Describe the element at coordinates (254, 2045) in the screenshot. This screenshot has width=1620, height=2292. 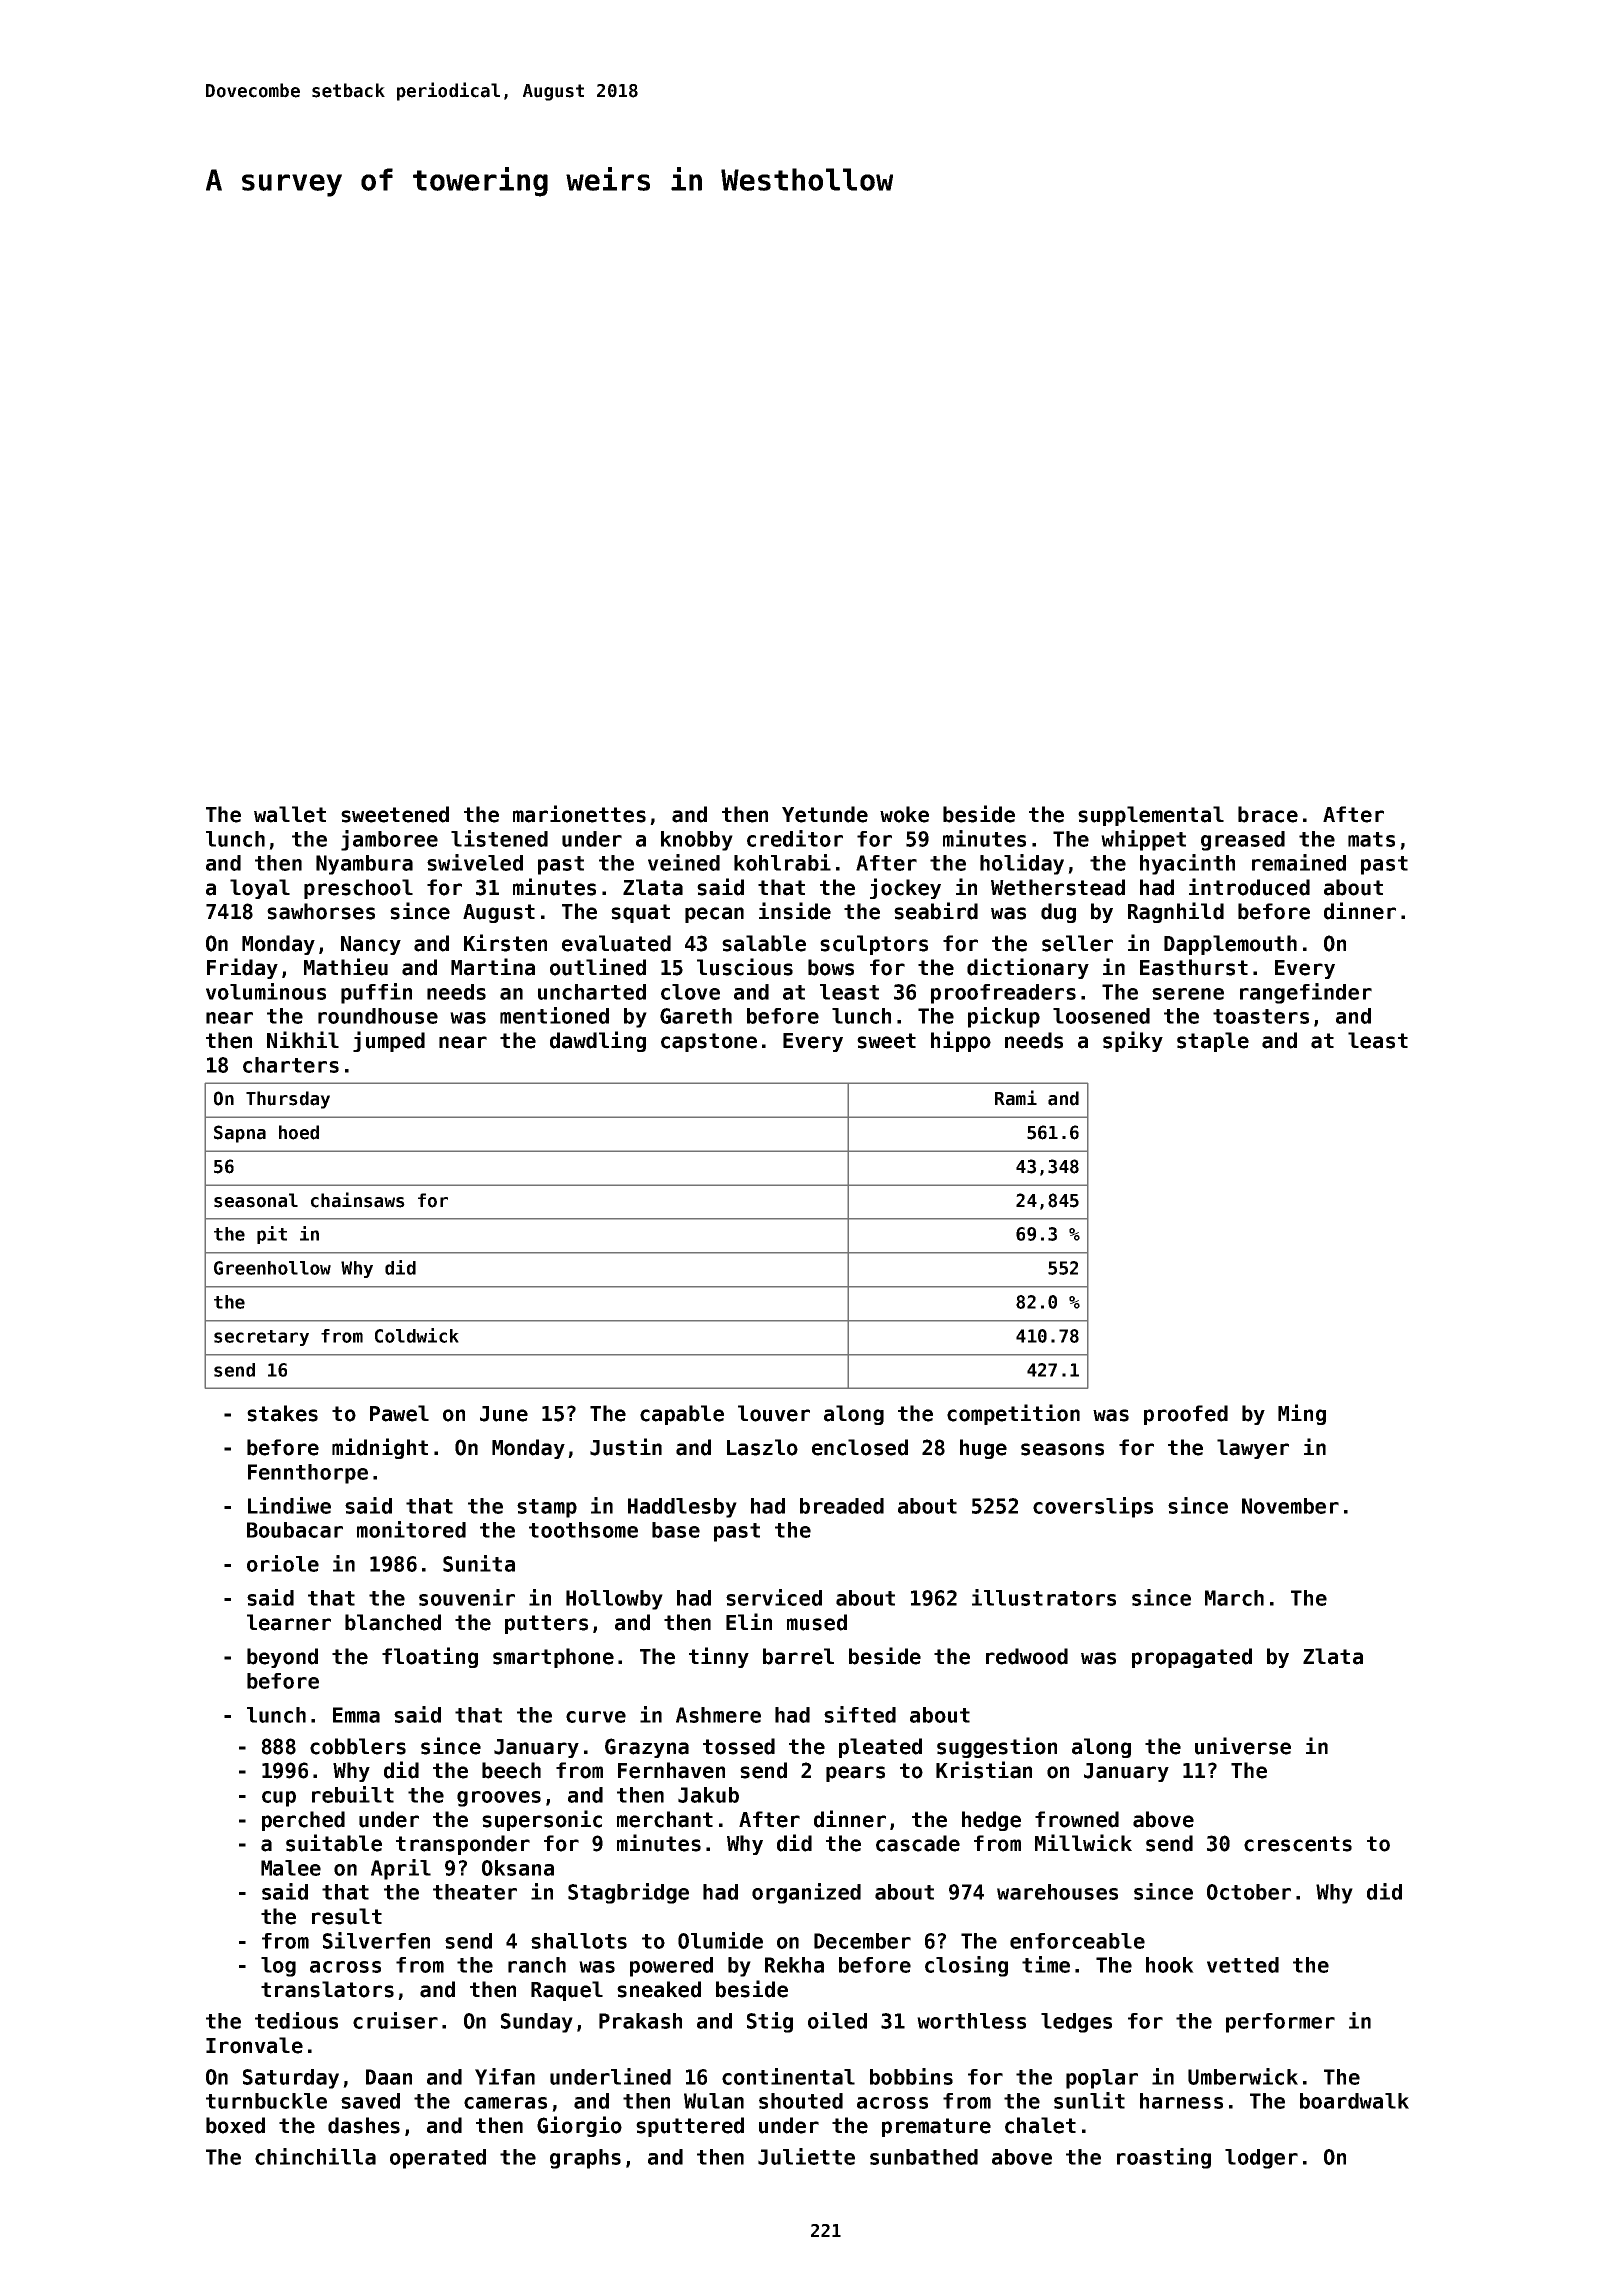
I see `Ironvale` at that location.
